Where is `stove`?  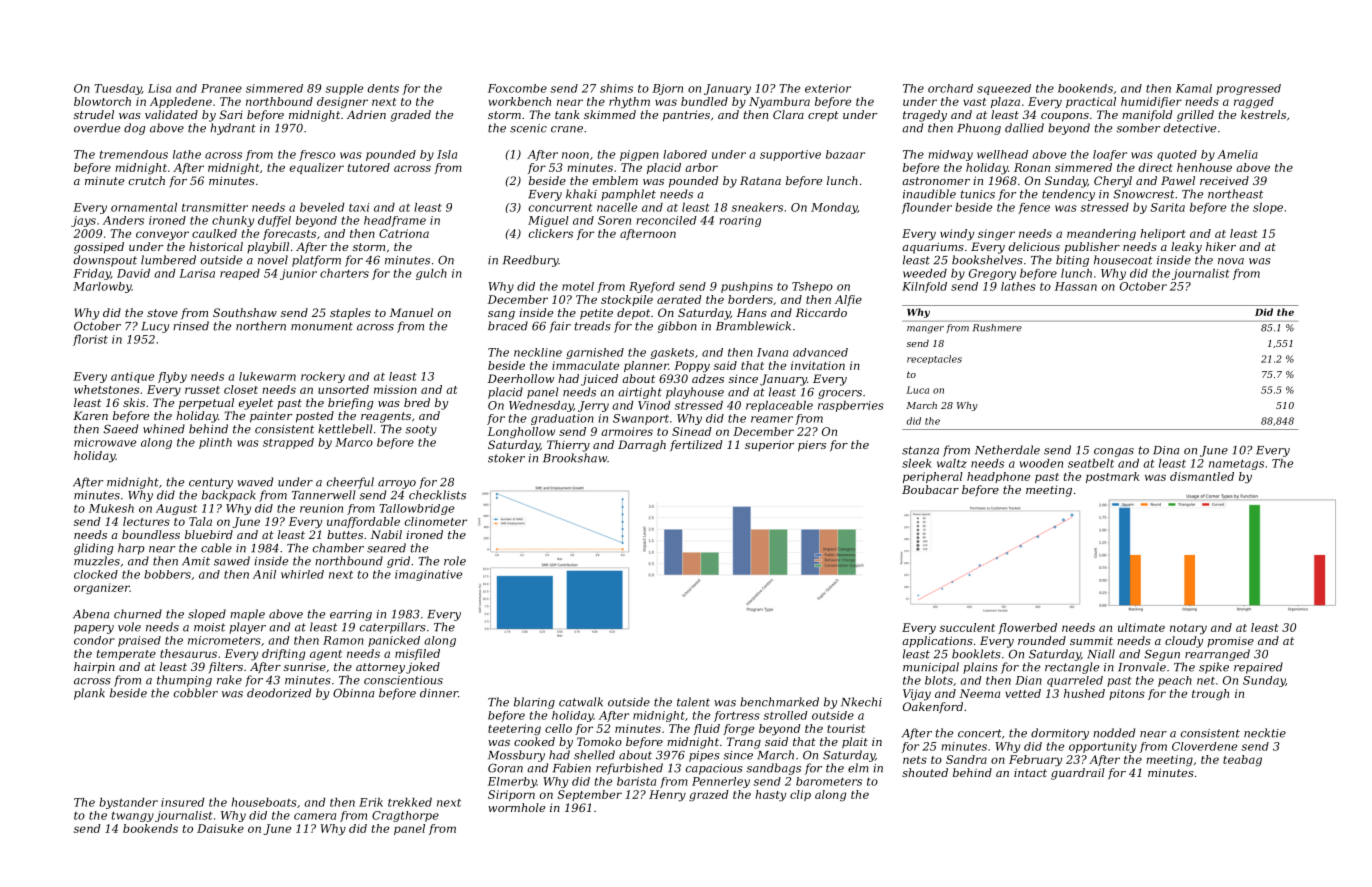
stove is located at coordinates (162, 313).
